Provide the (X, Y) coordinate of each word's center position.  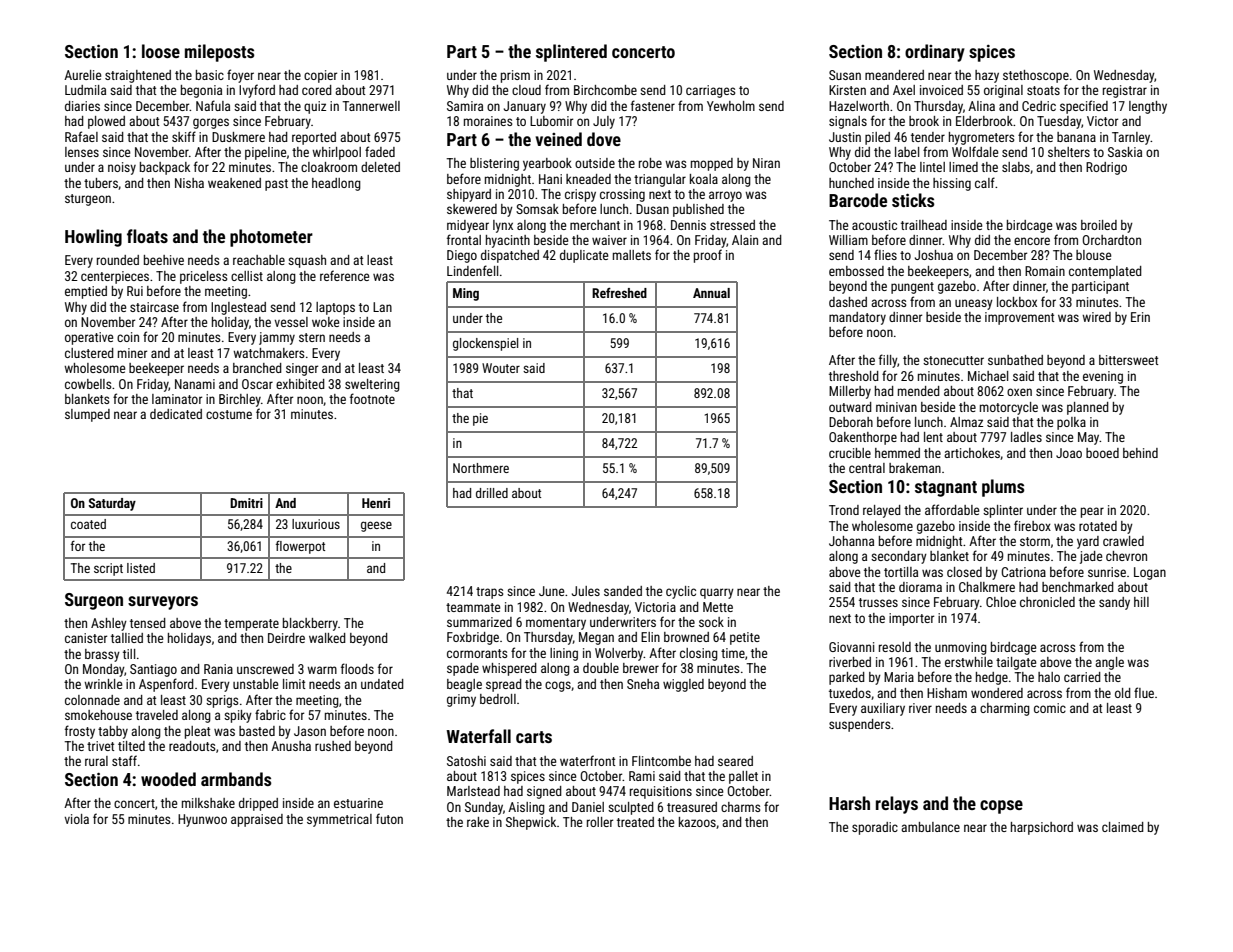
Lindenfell (472, 270)
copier (320, 76)
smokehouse (98, 715)
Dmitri (246, 503)
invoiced (941, 90)
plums (1003, 488)
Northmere (481, 468)
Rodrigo (1106, 168)
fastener (653, 105)
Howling (93, 238)
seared (735, 761)
